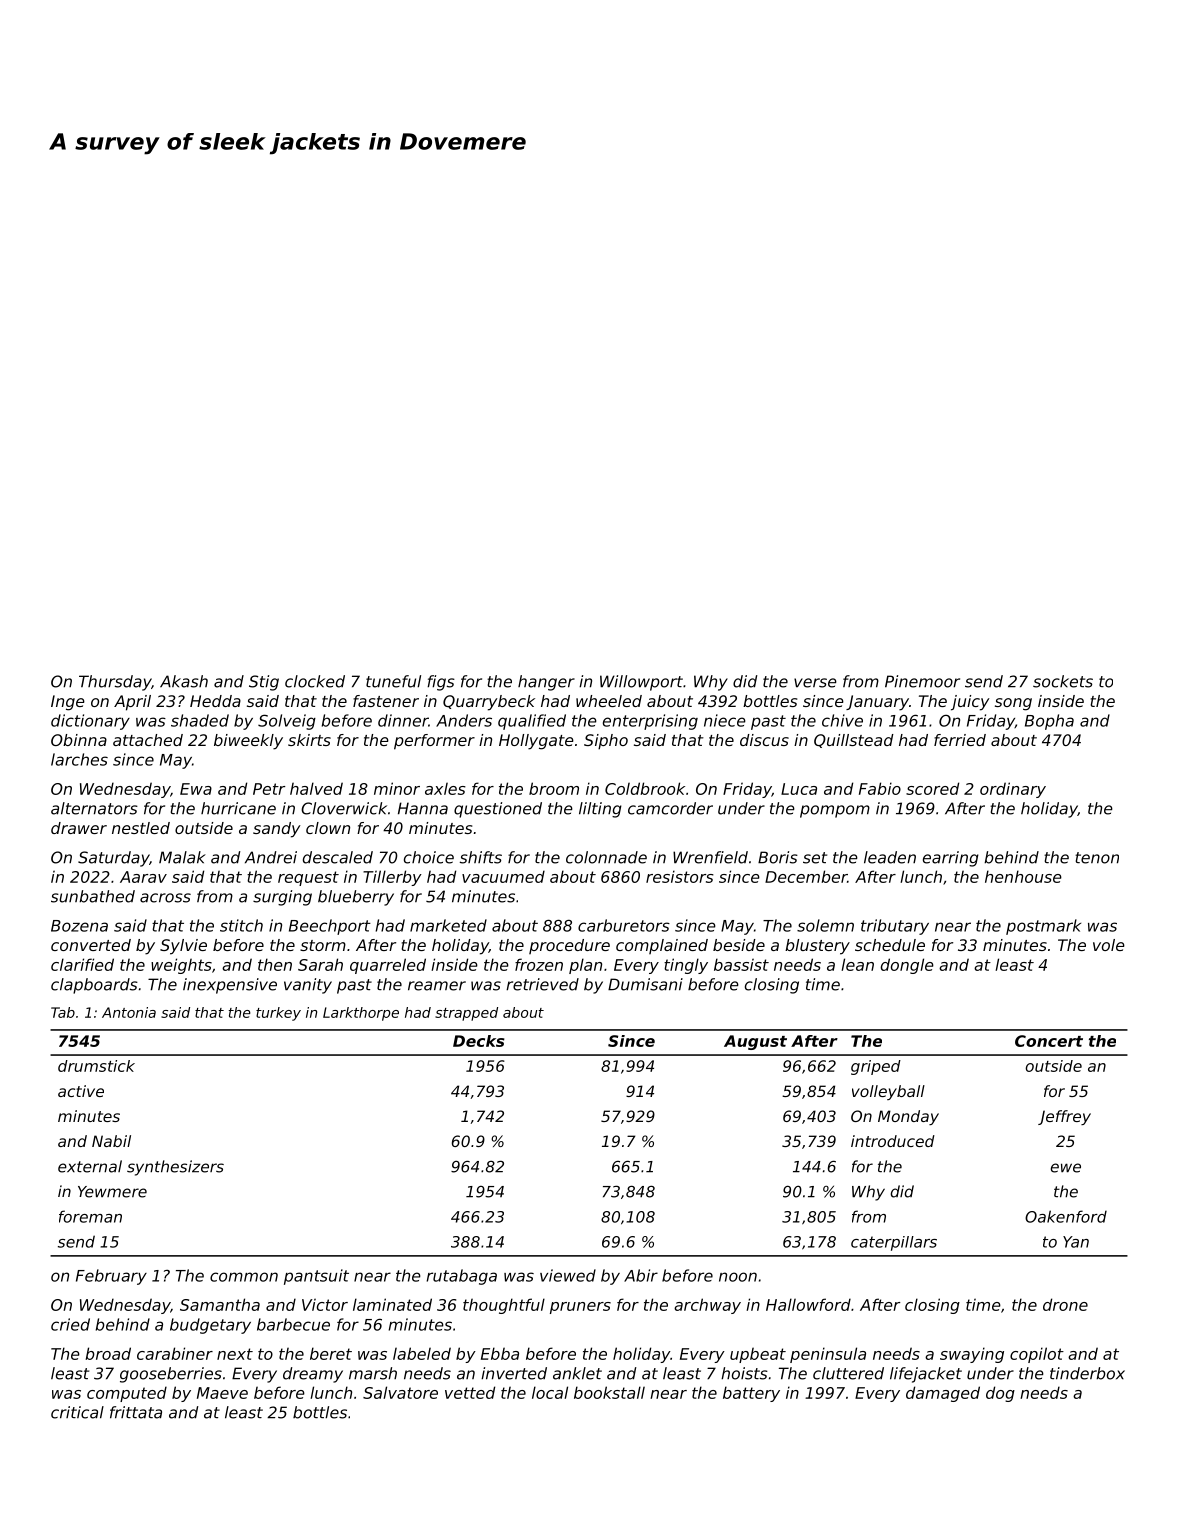 Image resolution: width=1178 pixels, height=1525 pixels. I want to click on frittata, so click(136, 1412).
